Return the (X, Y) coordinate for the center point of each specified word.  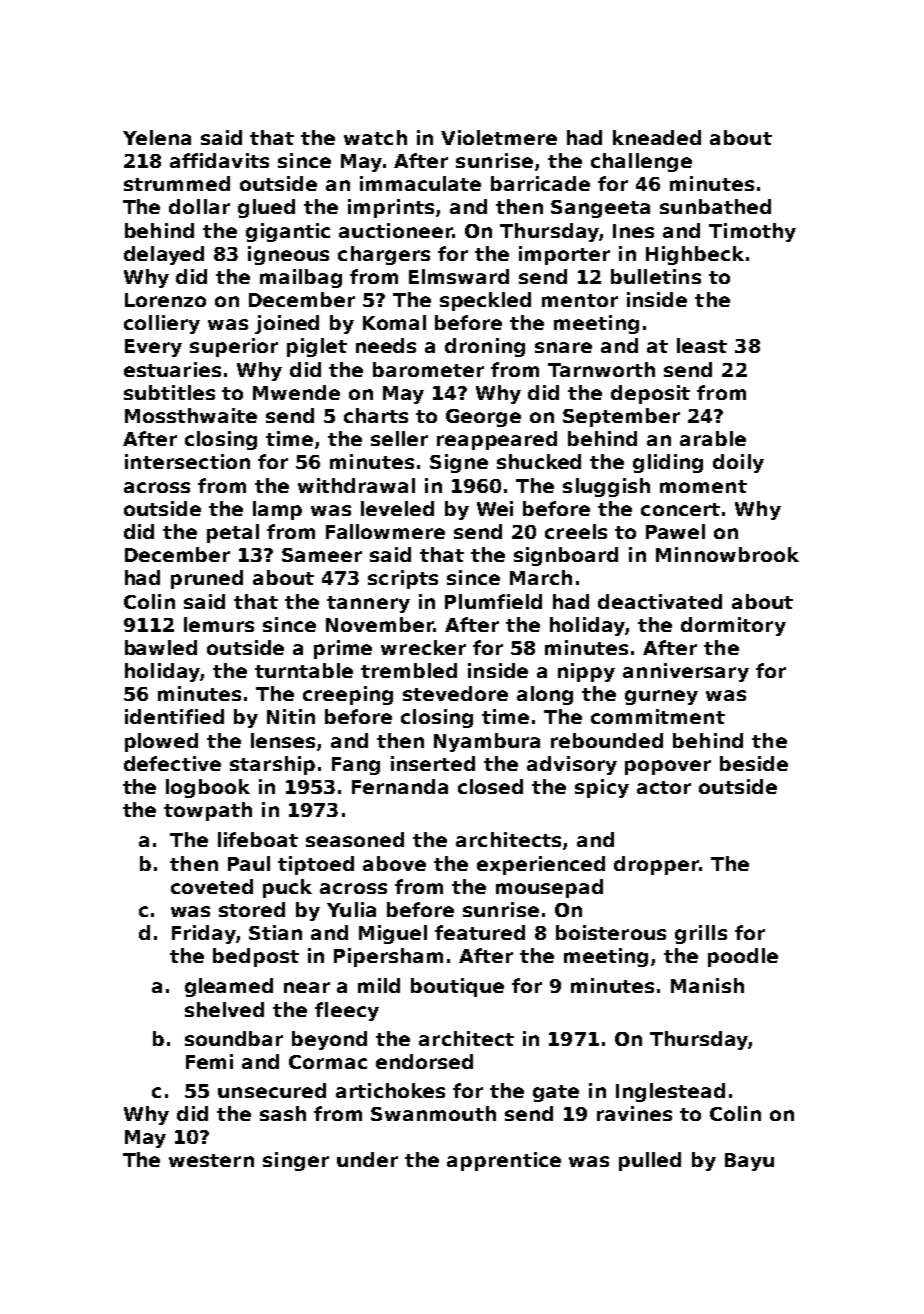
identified (174, 716)
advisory (572, 765)
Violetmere (499, 137)
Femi (209, 1061)
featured (480, 932)
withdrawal (356, 485)
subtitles (169, 392)
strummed (177, 183)
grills (701, 934)
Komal (394, 322)
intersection (187, 461)
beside (754, 763)
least (702, 345)
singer (296, 1161)
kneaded (657, 137)
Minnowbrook (727, 554)
